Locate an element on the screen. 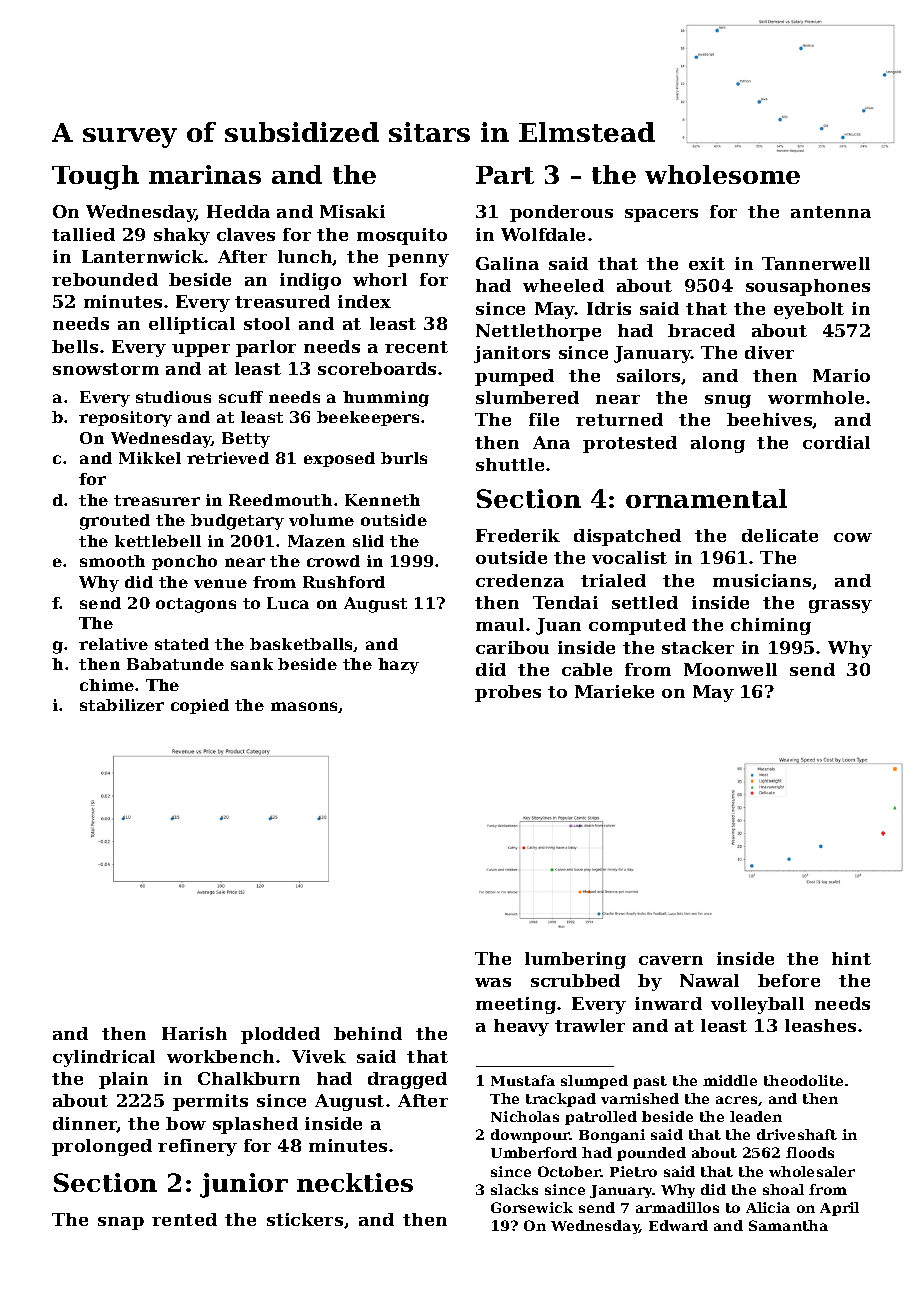 The width and height of the screenshot is (924, 1314). bells is located at coordinates (75, 346).
